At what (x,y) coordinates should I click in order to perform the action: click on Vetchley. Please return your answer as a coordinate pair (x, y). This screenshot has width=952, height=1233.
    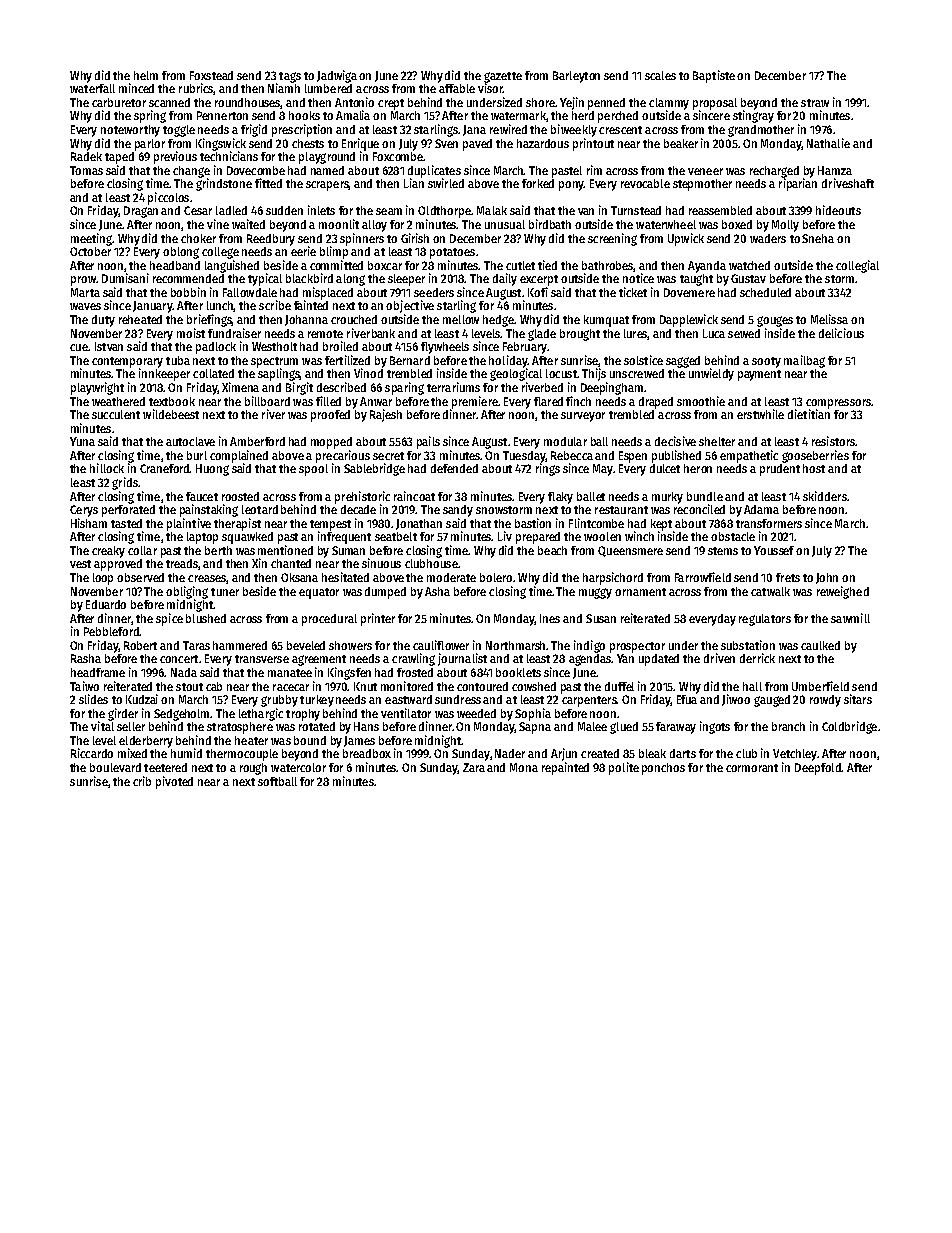
    Looking at the image, I should click on (795, 755).
